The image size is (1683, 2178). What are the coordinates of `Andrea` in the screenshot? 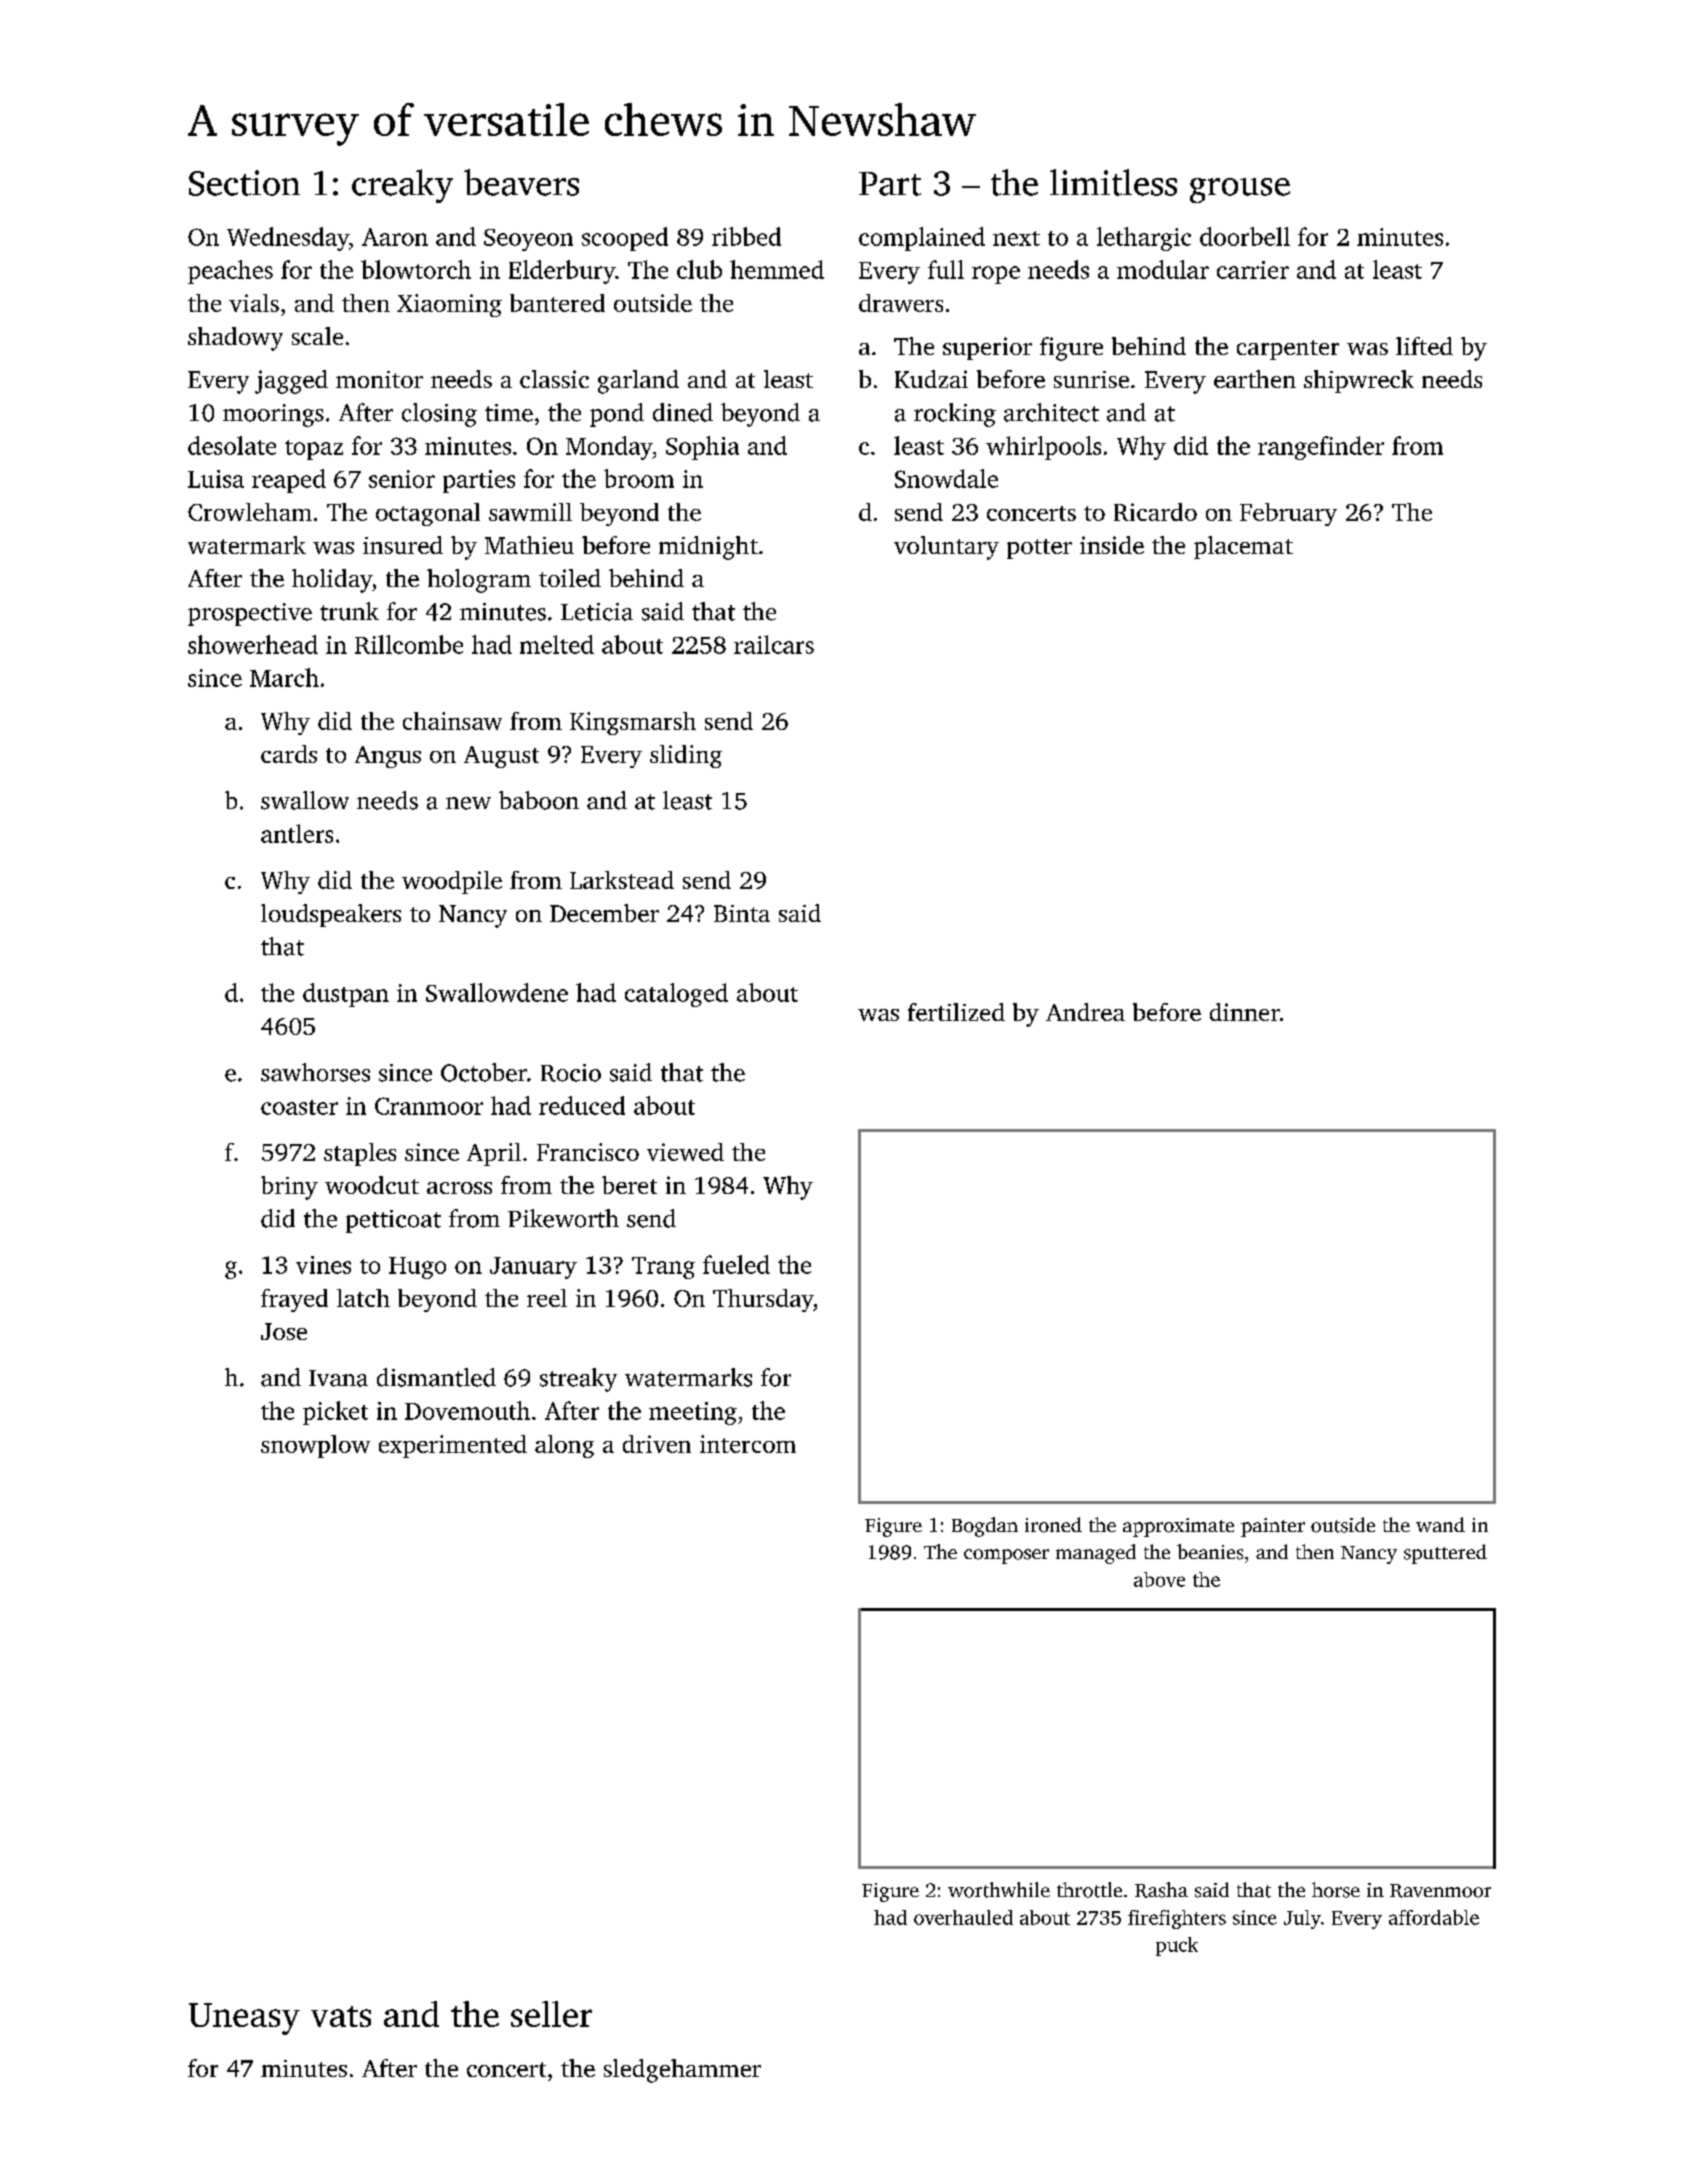 It's located at (1085, 1012).
